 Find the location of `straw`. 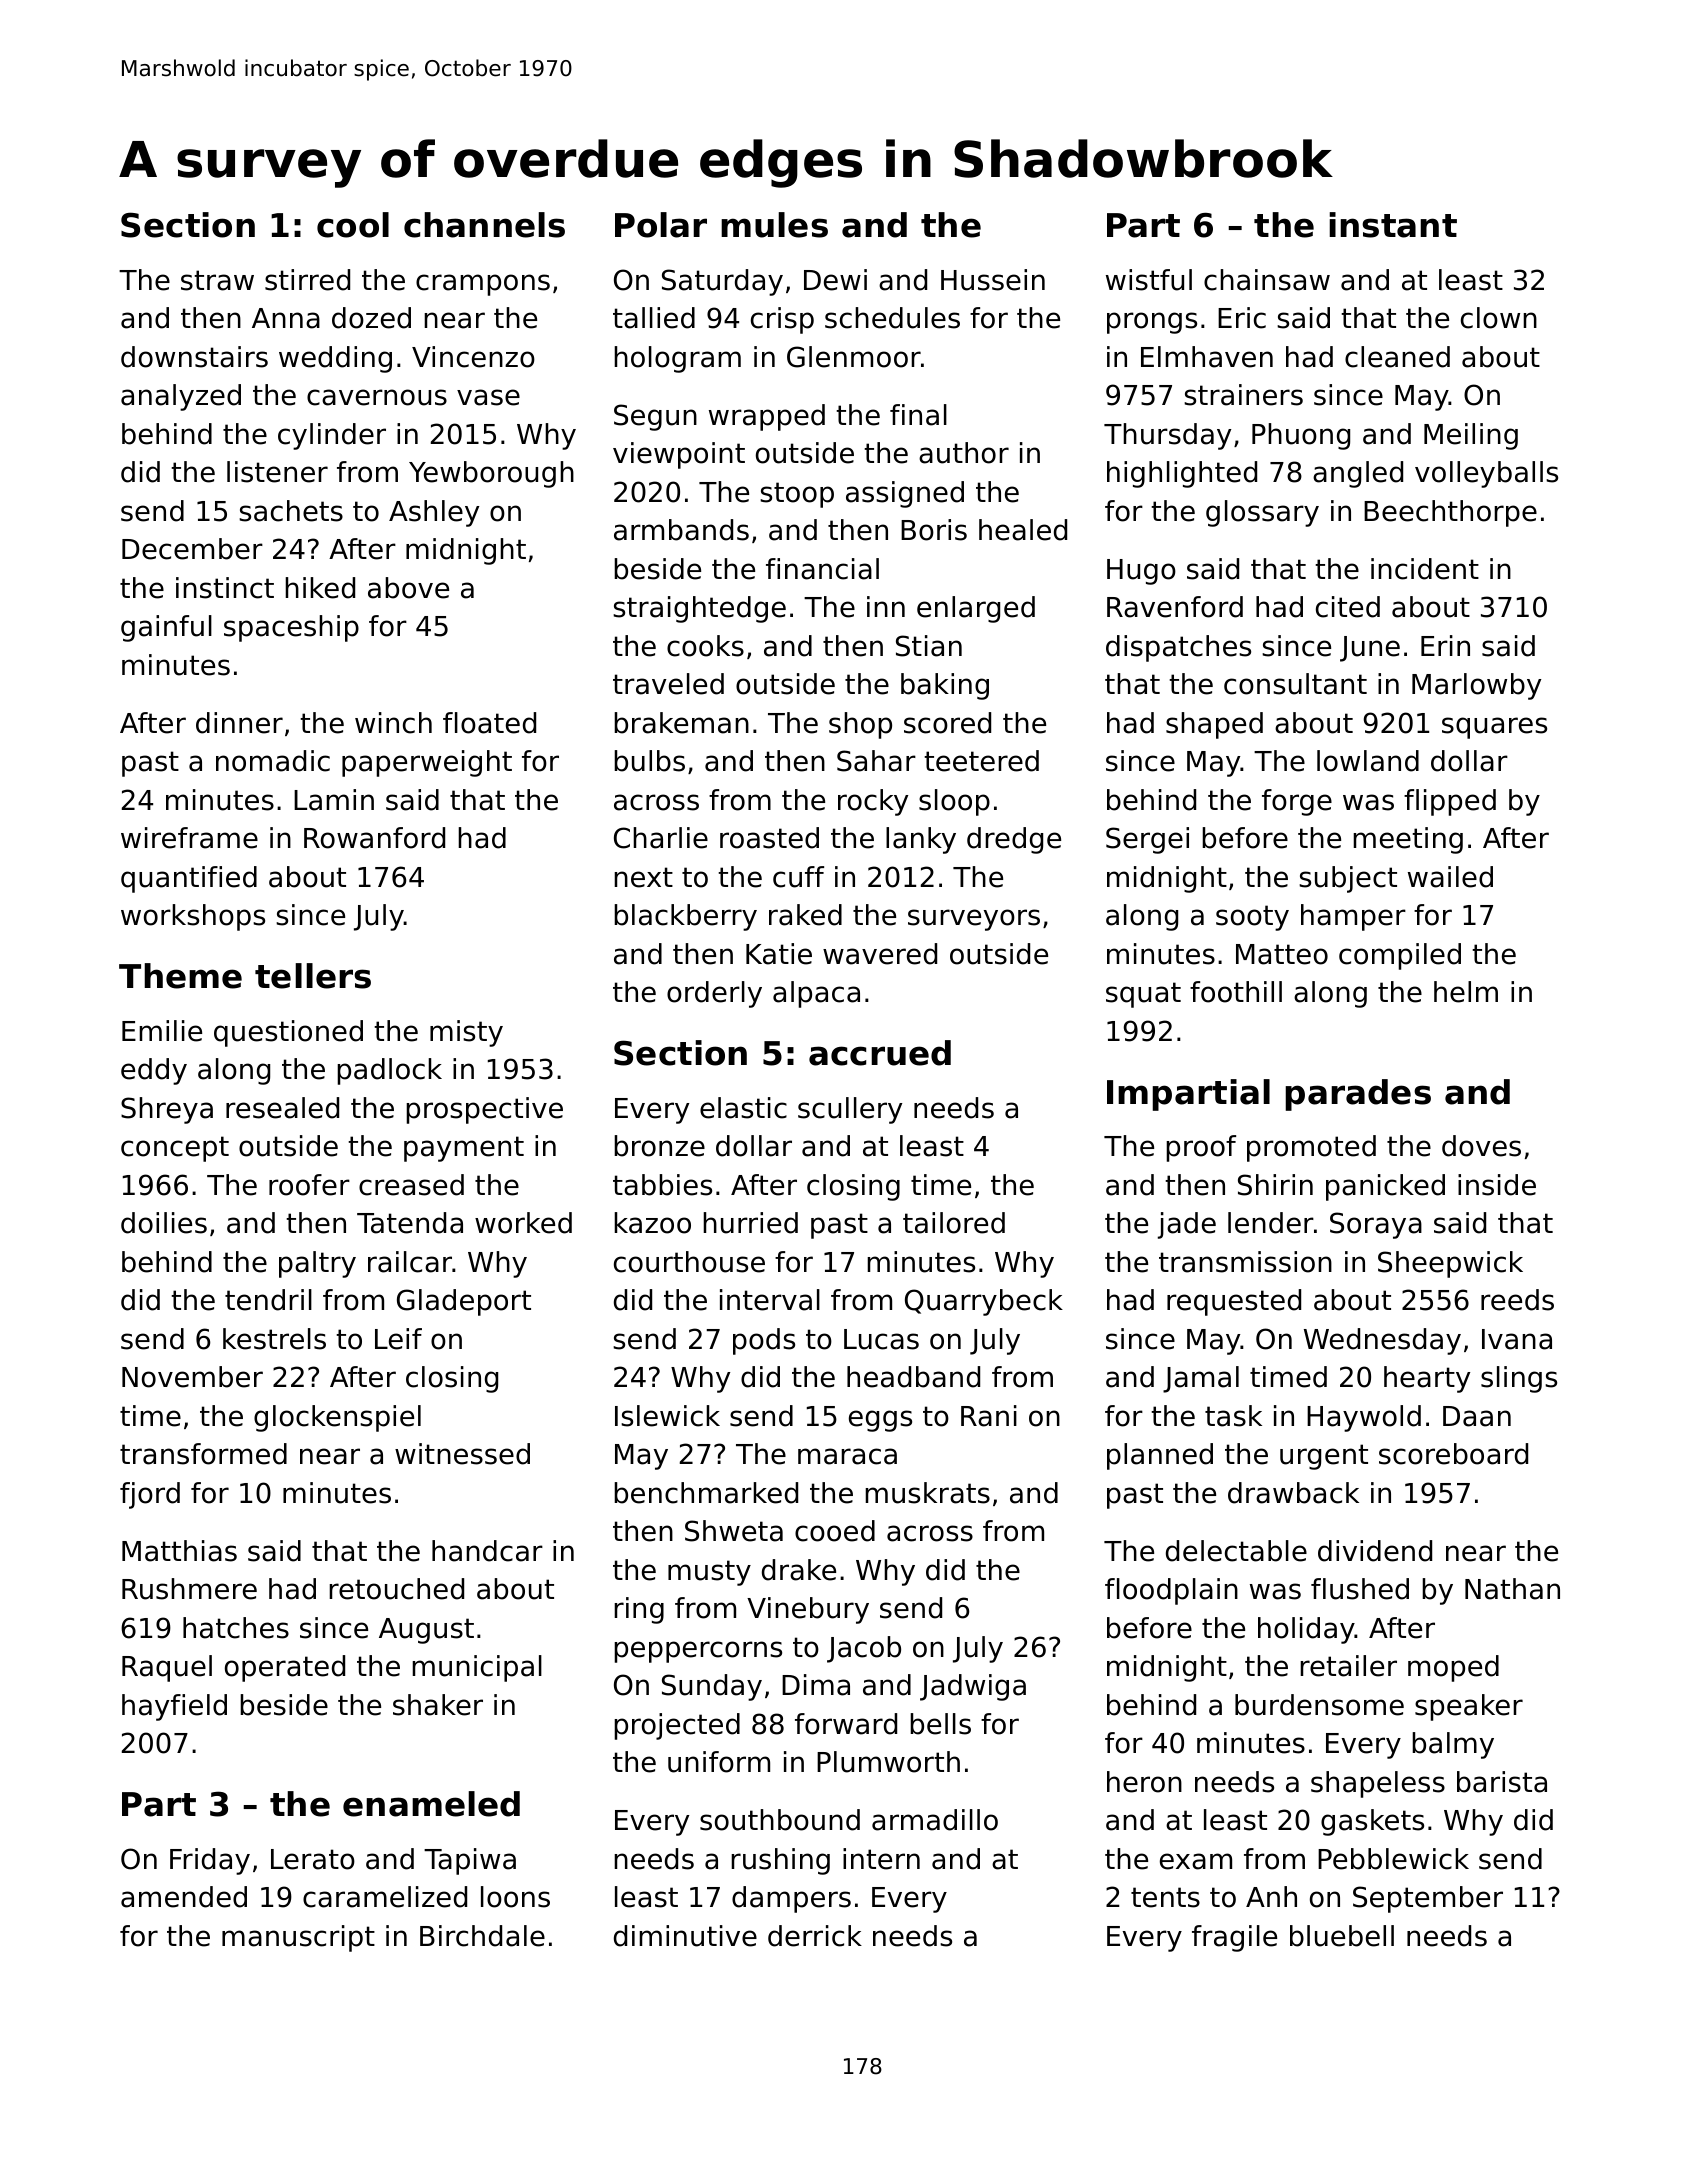

straw is located at coordinates (217, 280).
